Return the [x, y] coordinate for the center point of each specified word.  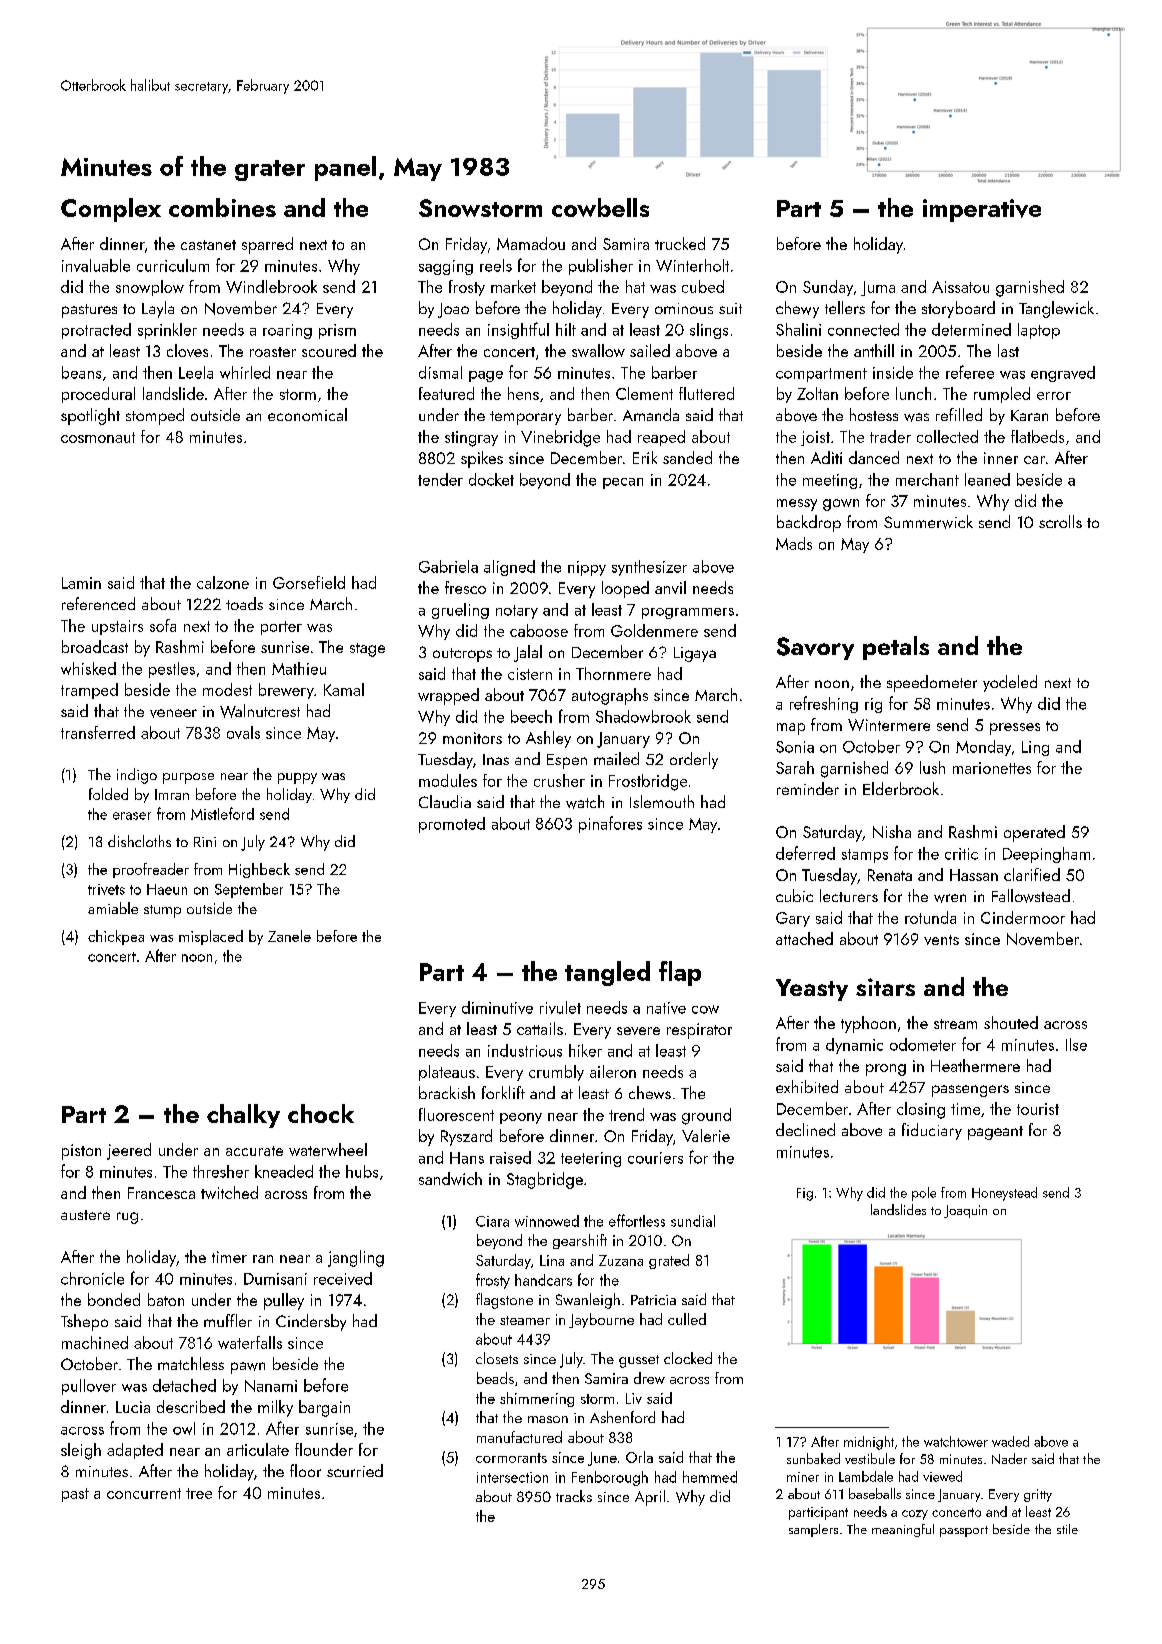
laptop [1039, 331]
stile [1067, 1529]
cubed [703, 286]
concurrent [144, 1493]
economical [307, 414]
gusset [639, 1361]
